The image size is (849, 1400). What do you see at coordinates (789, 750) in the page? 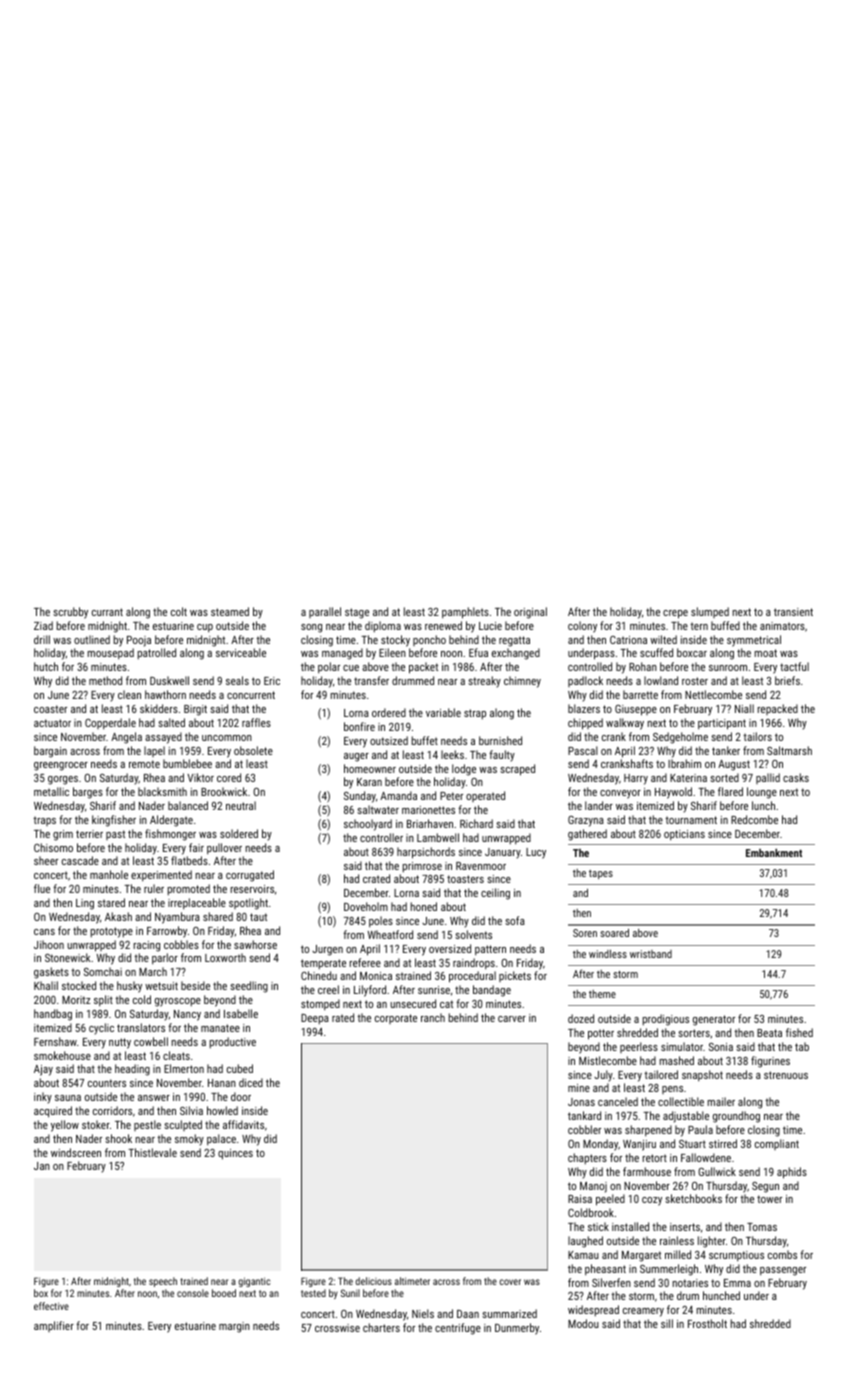
I see `Saltmarsh` at bounding box center [789, 750].
